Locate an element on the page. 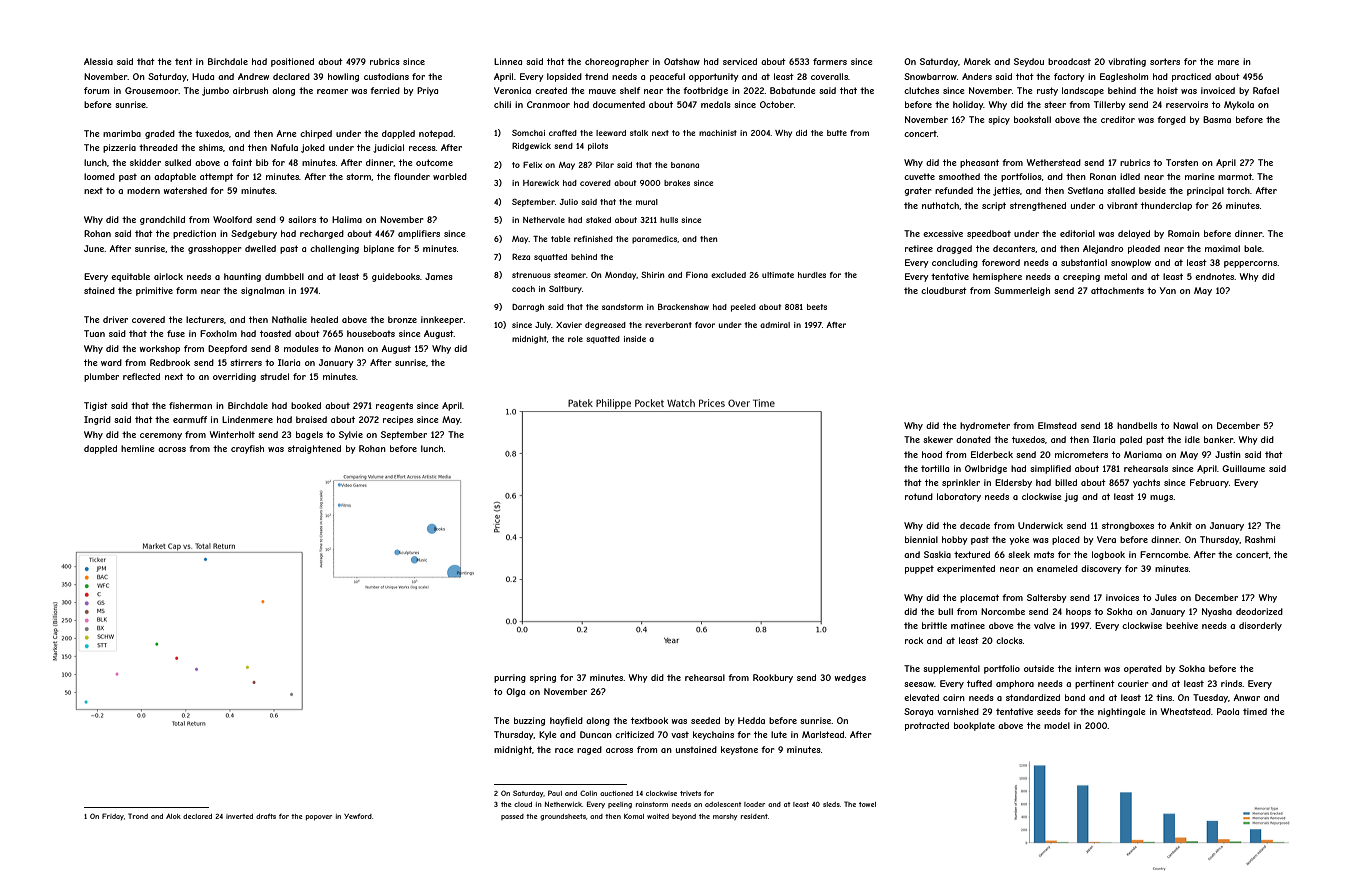 Image resolution: width=1372 pixels, height=887 pixels. marimba is located at coordinates (122, 133).
